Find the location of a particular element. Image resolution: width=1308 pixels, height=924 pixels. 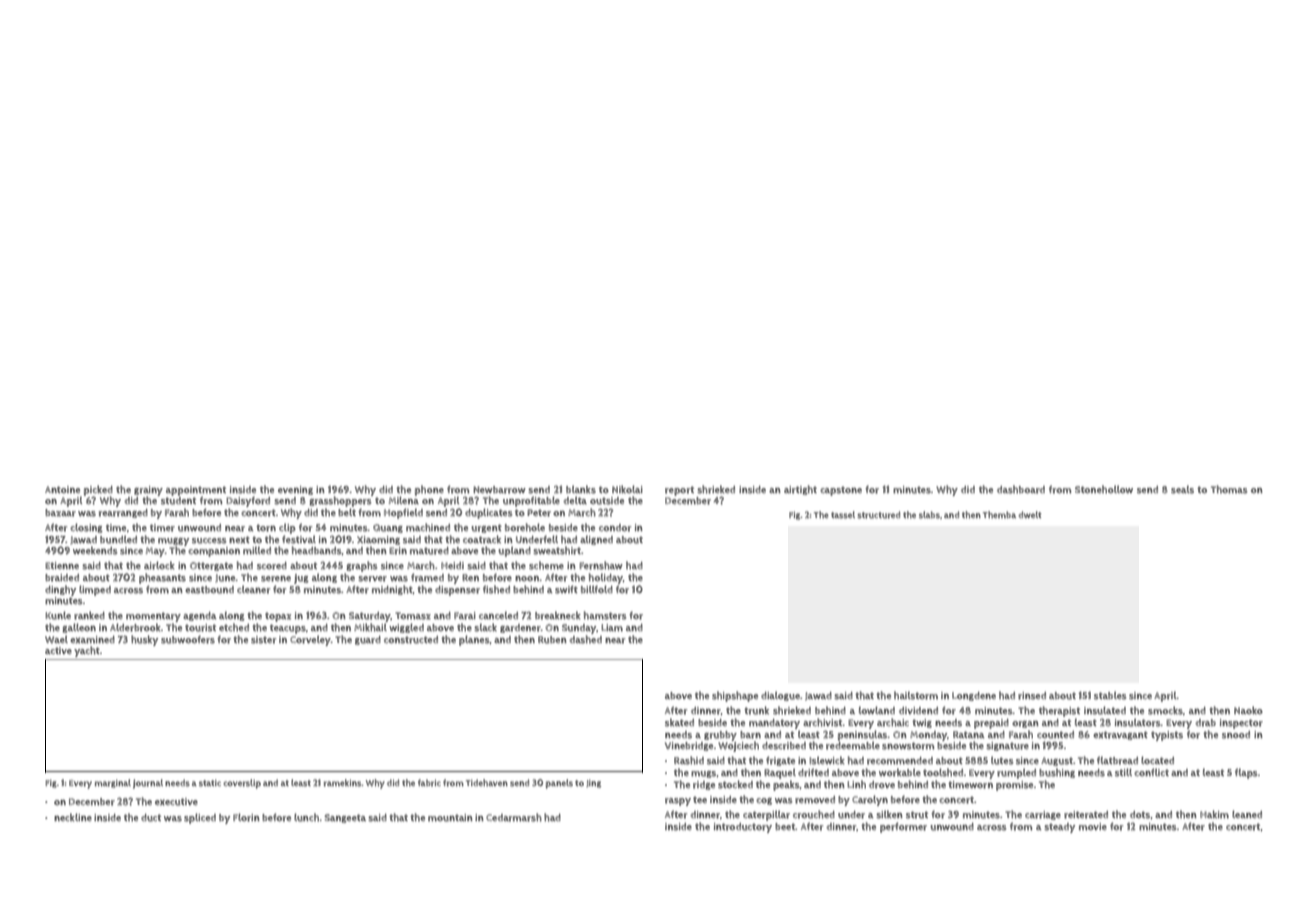

movie is located at coordinates (1093, 827).
